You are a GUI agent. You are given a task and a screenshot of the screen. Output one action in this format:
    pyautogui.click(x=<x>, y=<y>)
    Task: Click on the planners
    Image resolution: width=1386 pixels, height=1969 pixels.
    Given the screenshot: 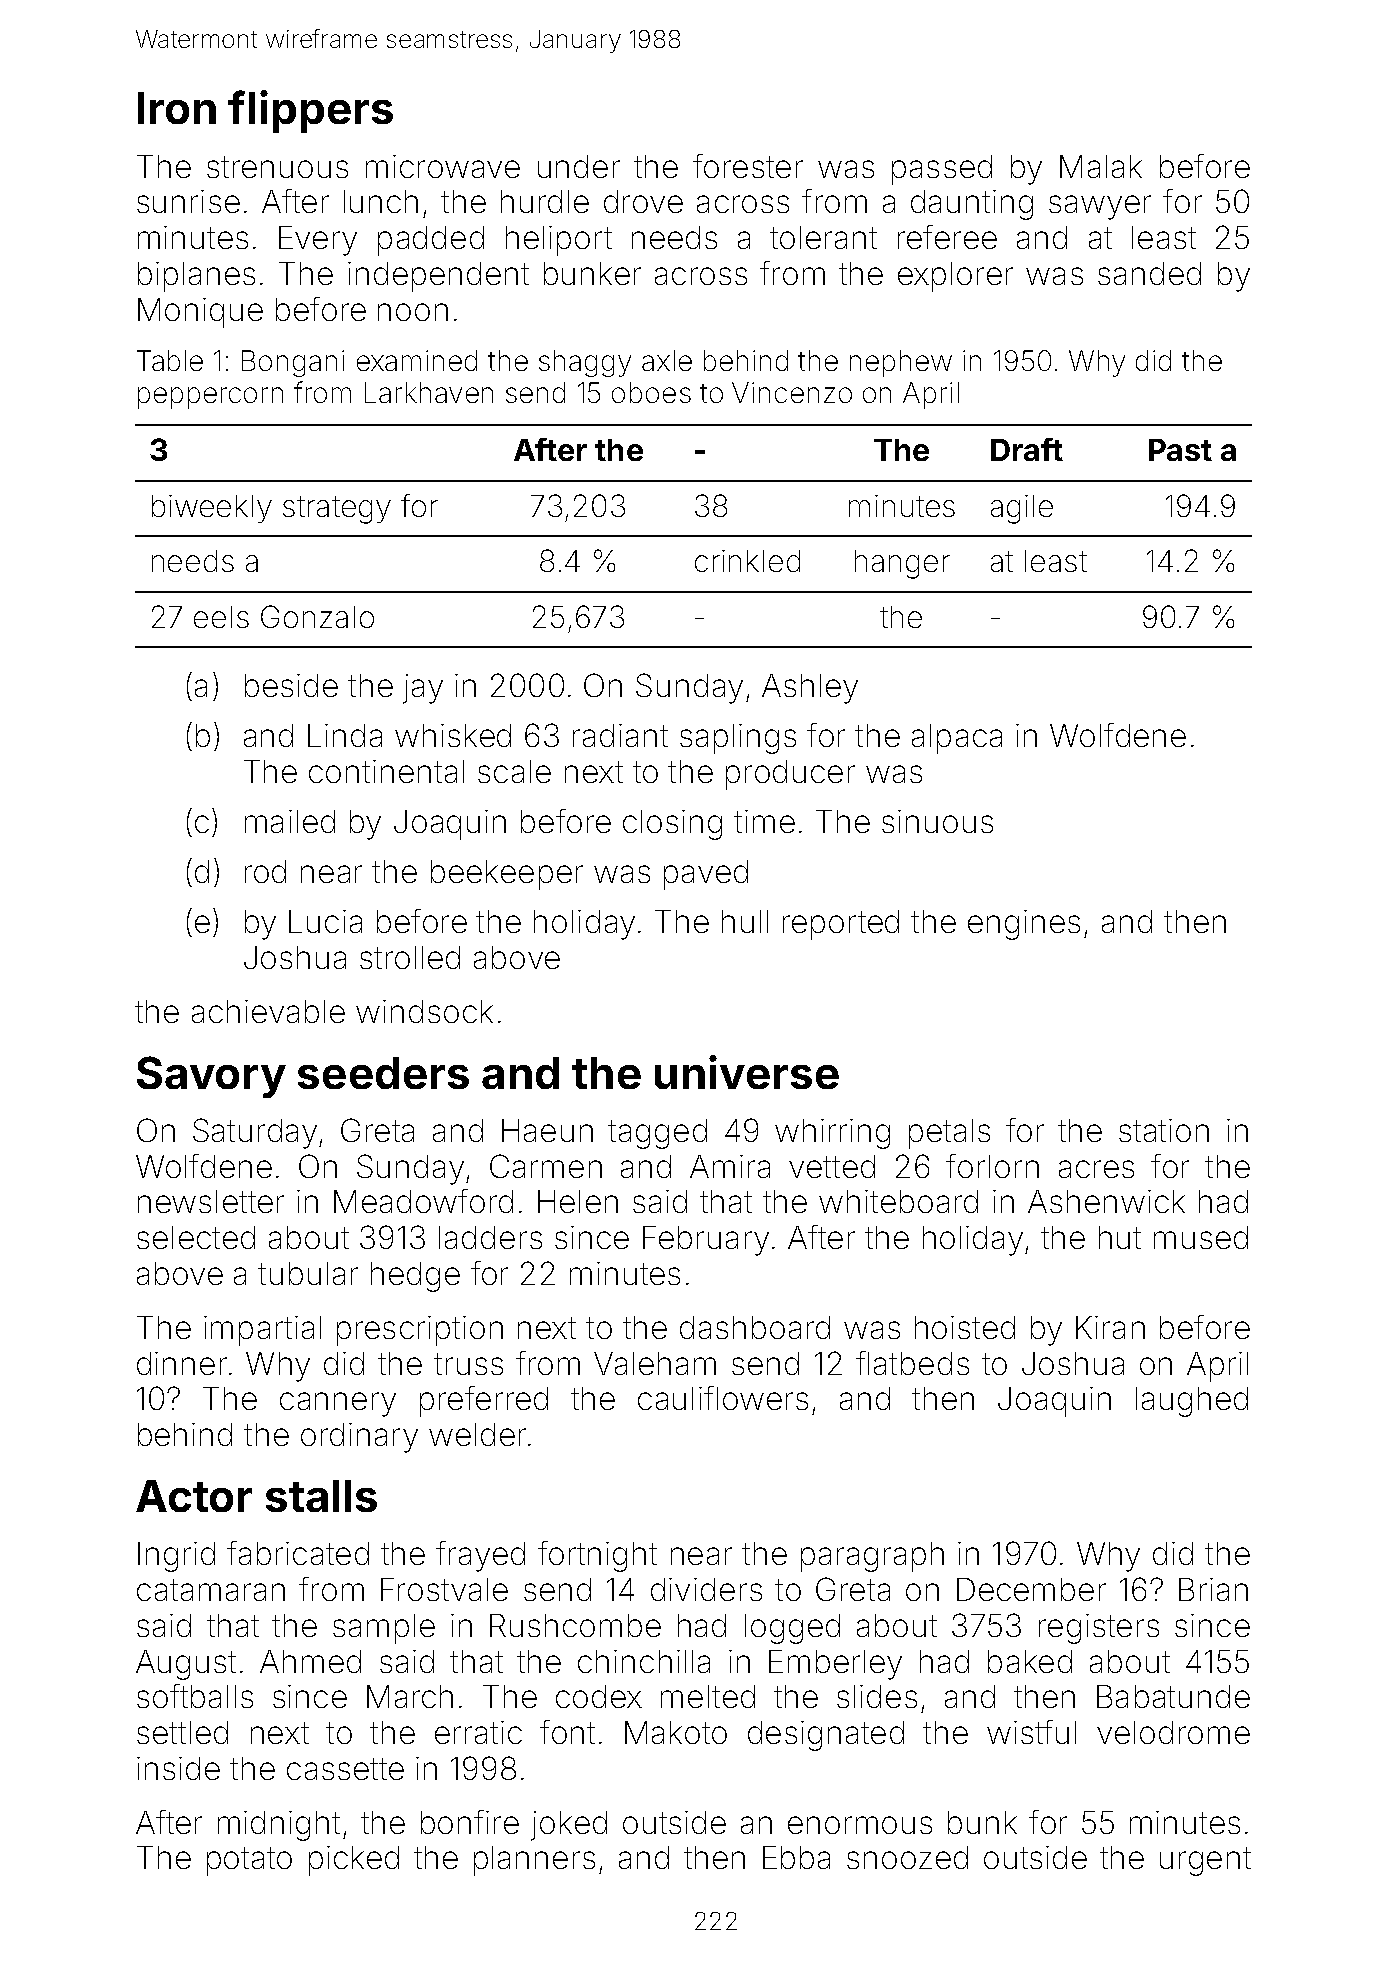 What is the action you would take?
    pyautogui.click(x=534, y=1861)
